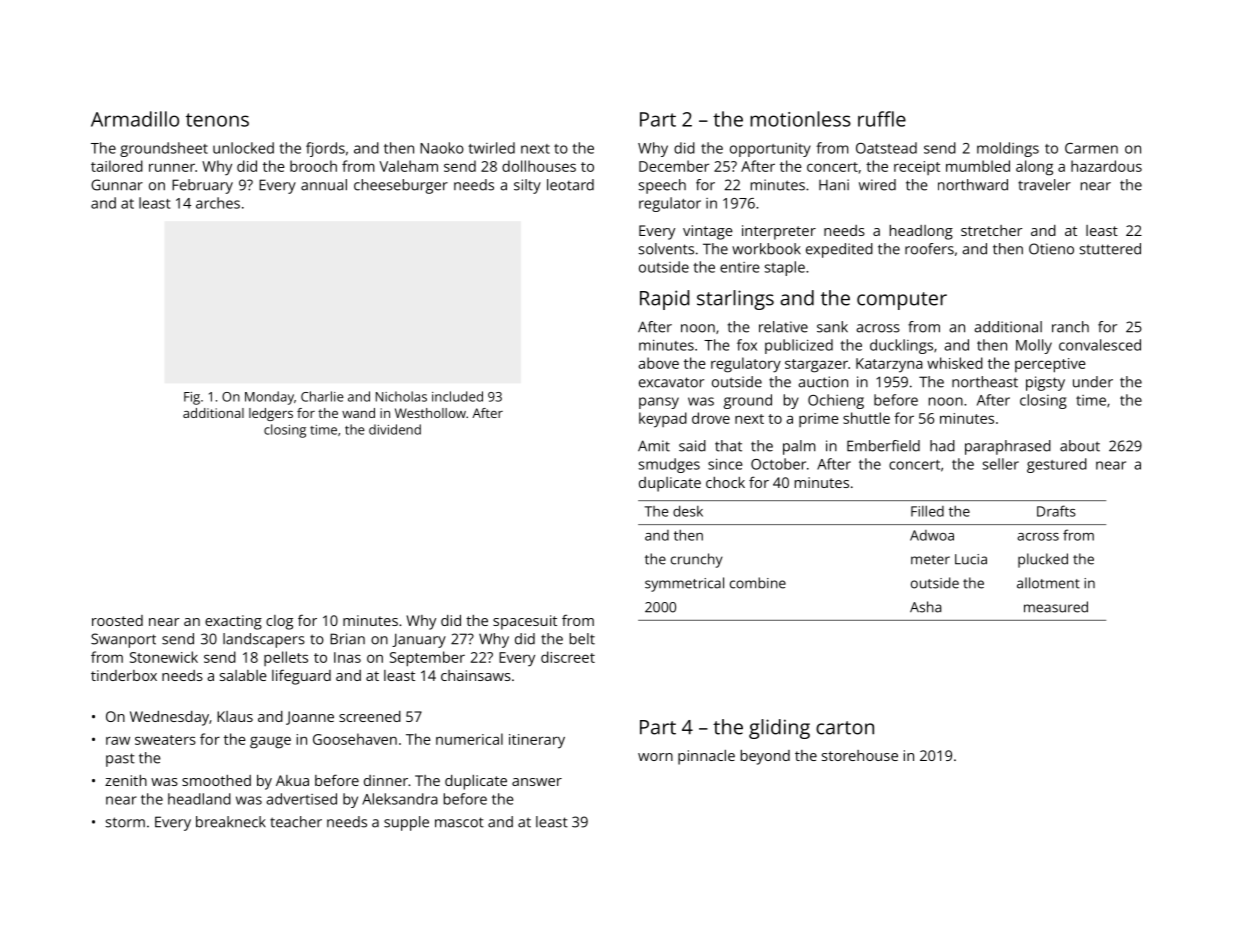  What do you see at coordinates (658, 363) in the image?
I see `above` at bounding box center [658, 363].
